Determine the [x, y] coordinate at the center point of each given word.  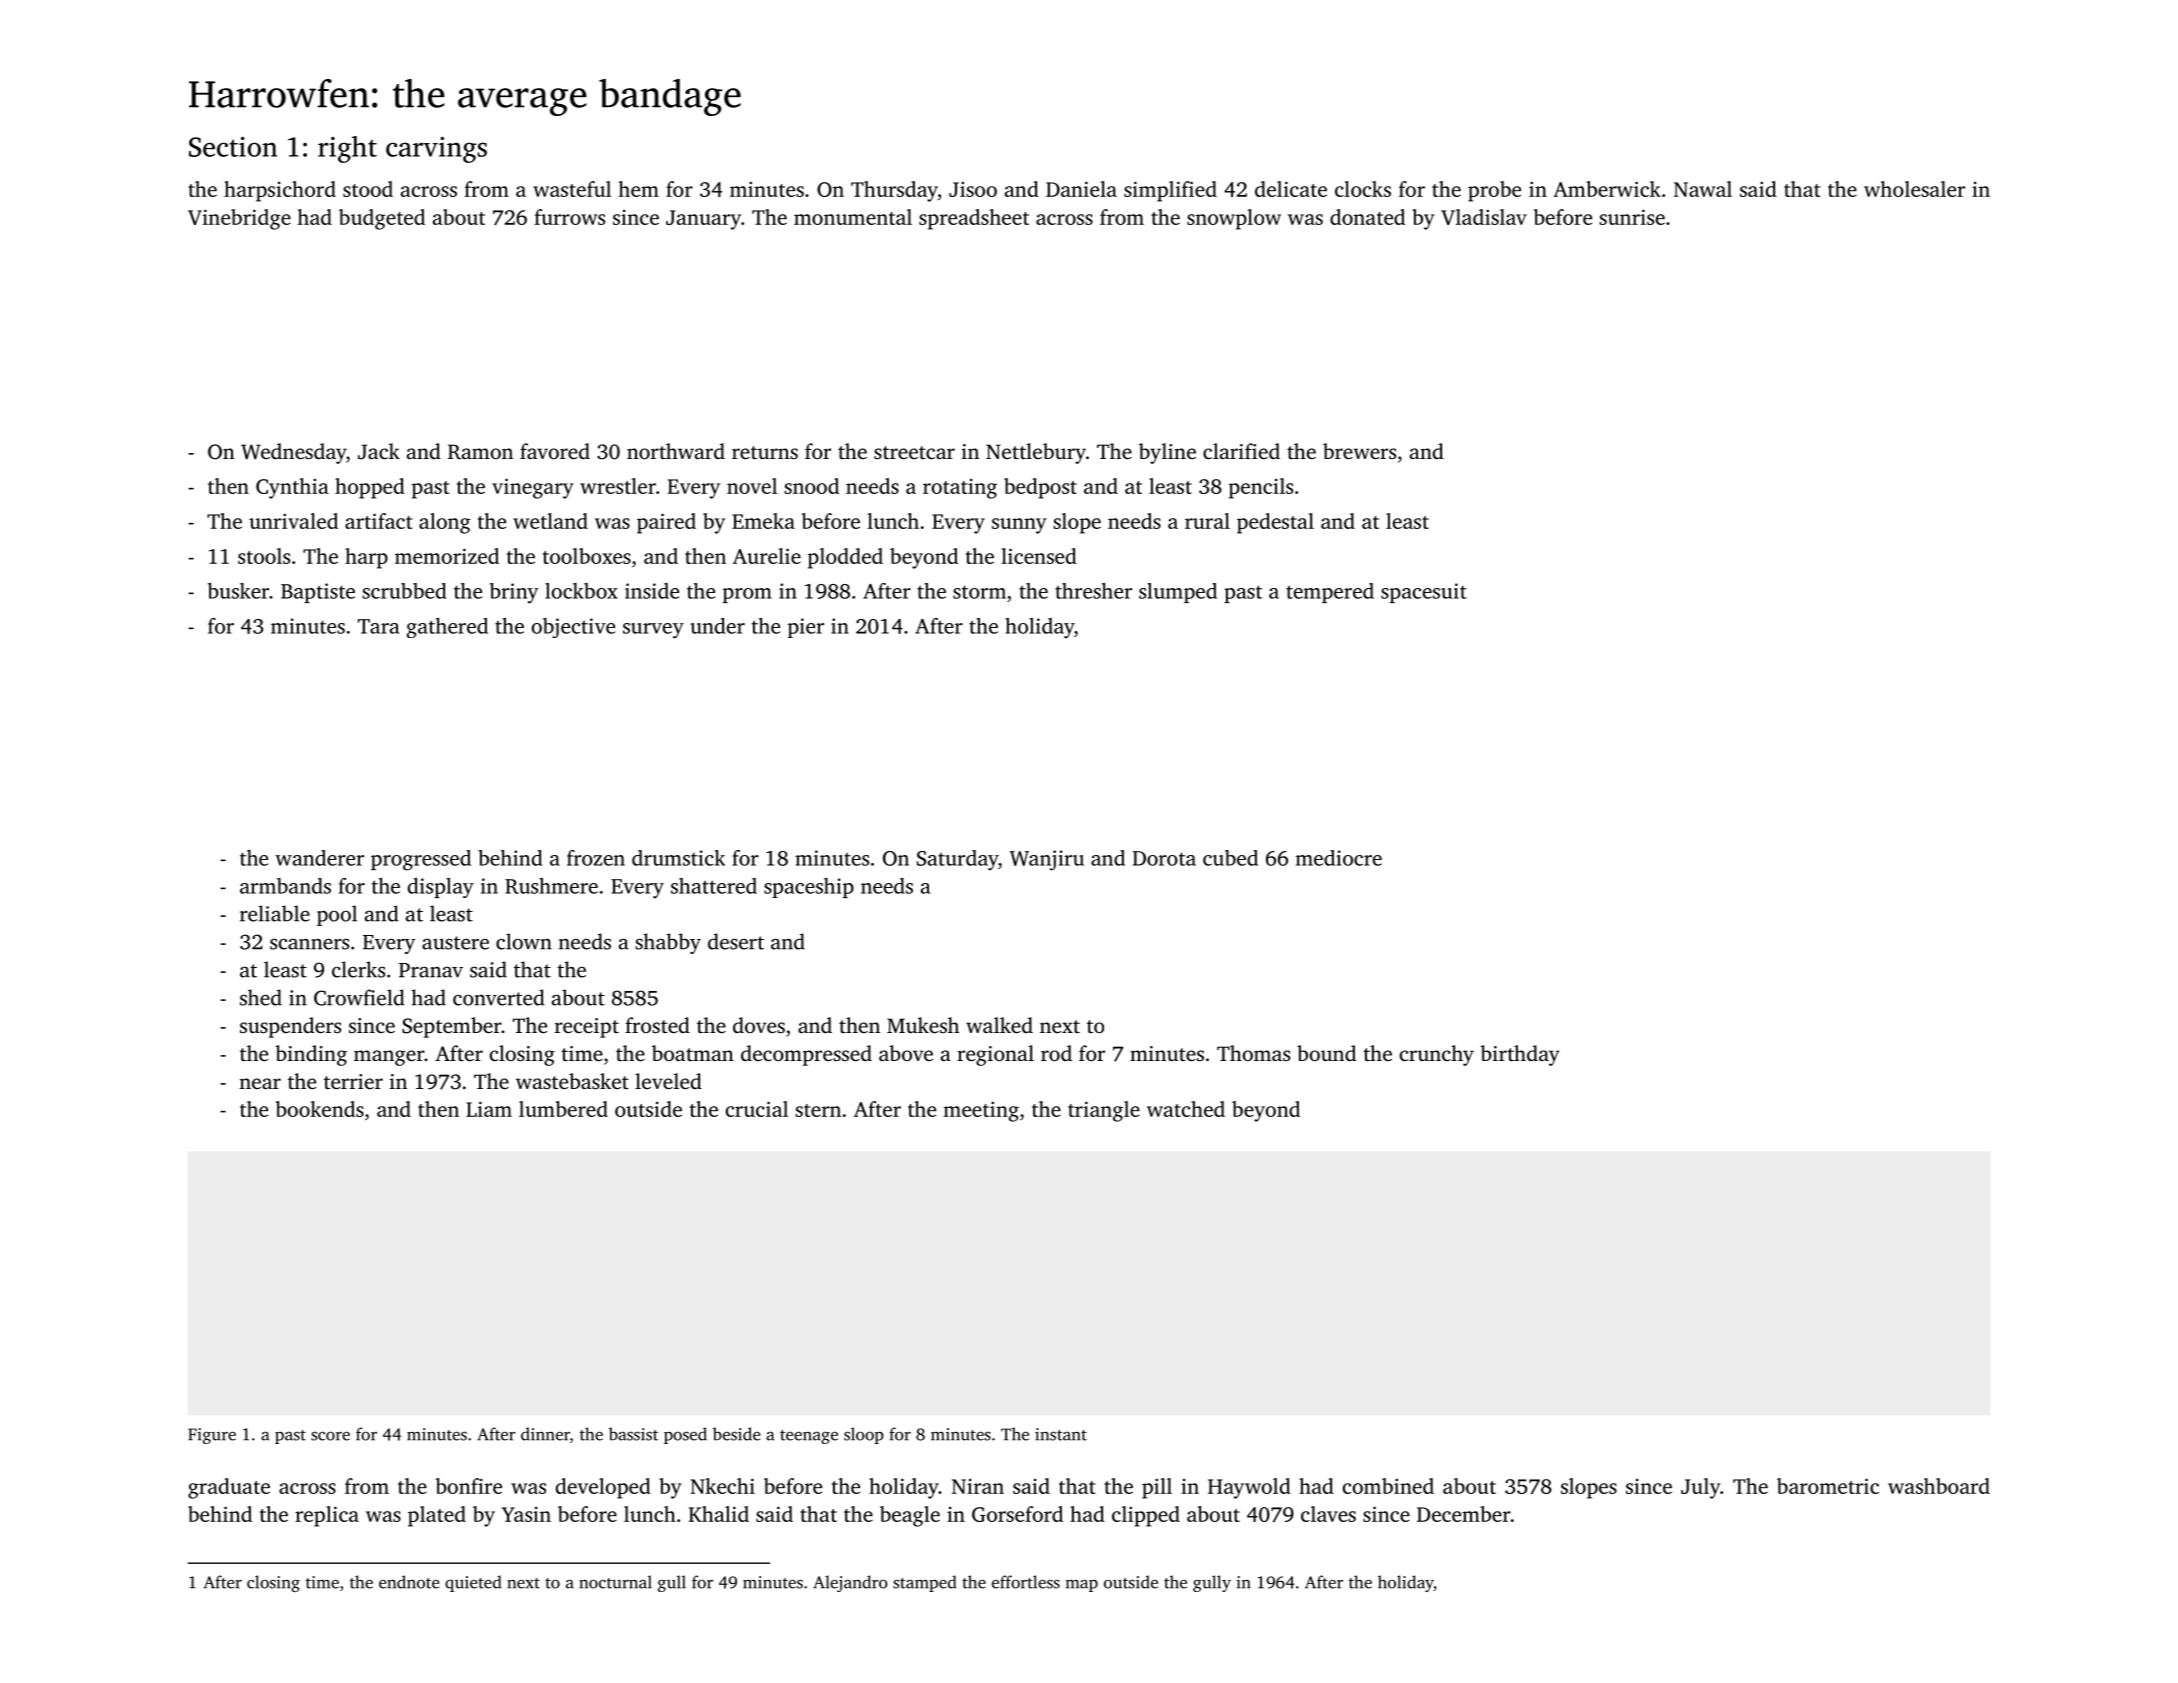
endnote [409, 1582]
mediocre [1339, 858]
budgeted [382, 219]
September [451, 1027]
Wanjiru [1047, 860]
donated [1367, 217]
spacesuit [1424, 593]
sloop [864, 1435]
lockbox [581, 591]
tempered [1330, 593]
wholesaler [1914, 189]
